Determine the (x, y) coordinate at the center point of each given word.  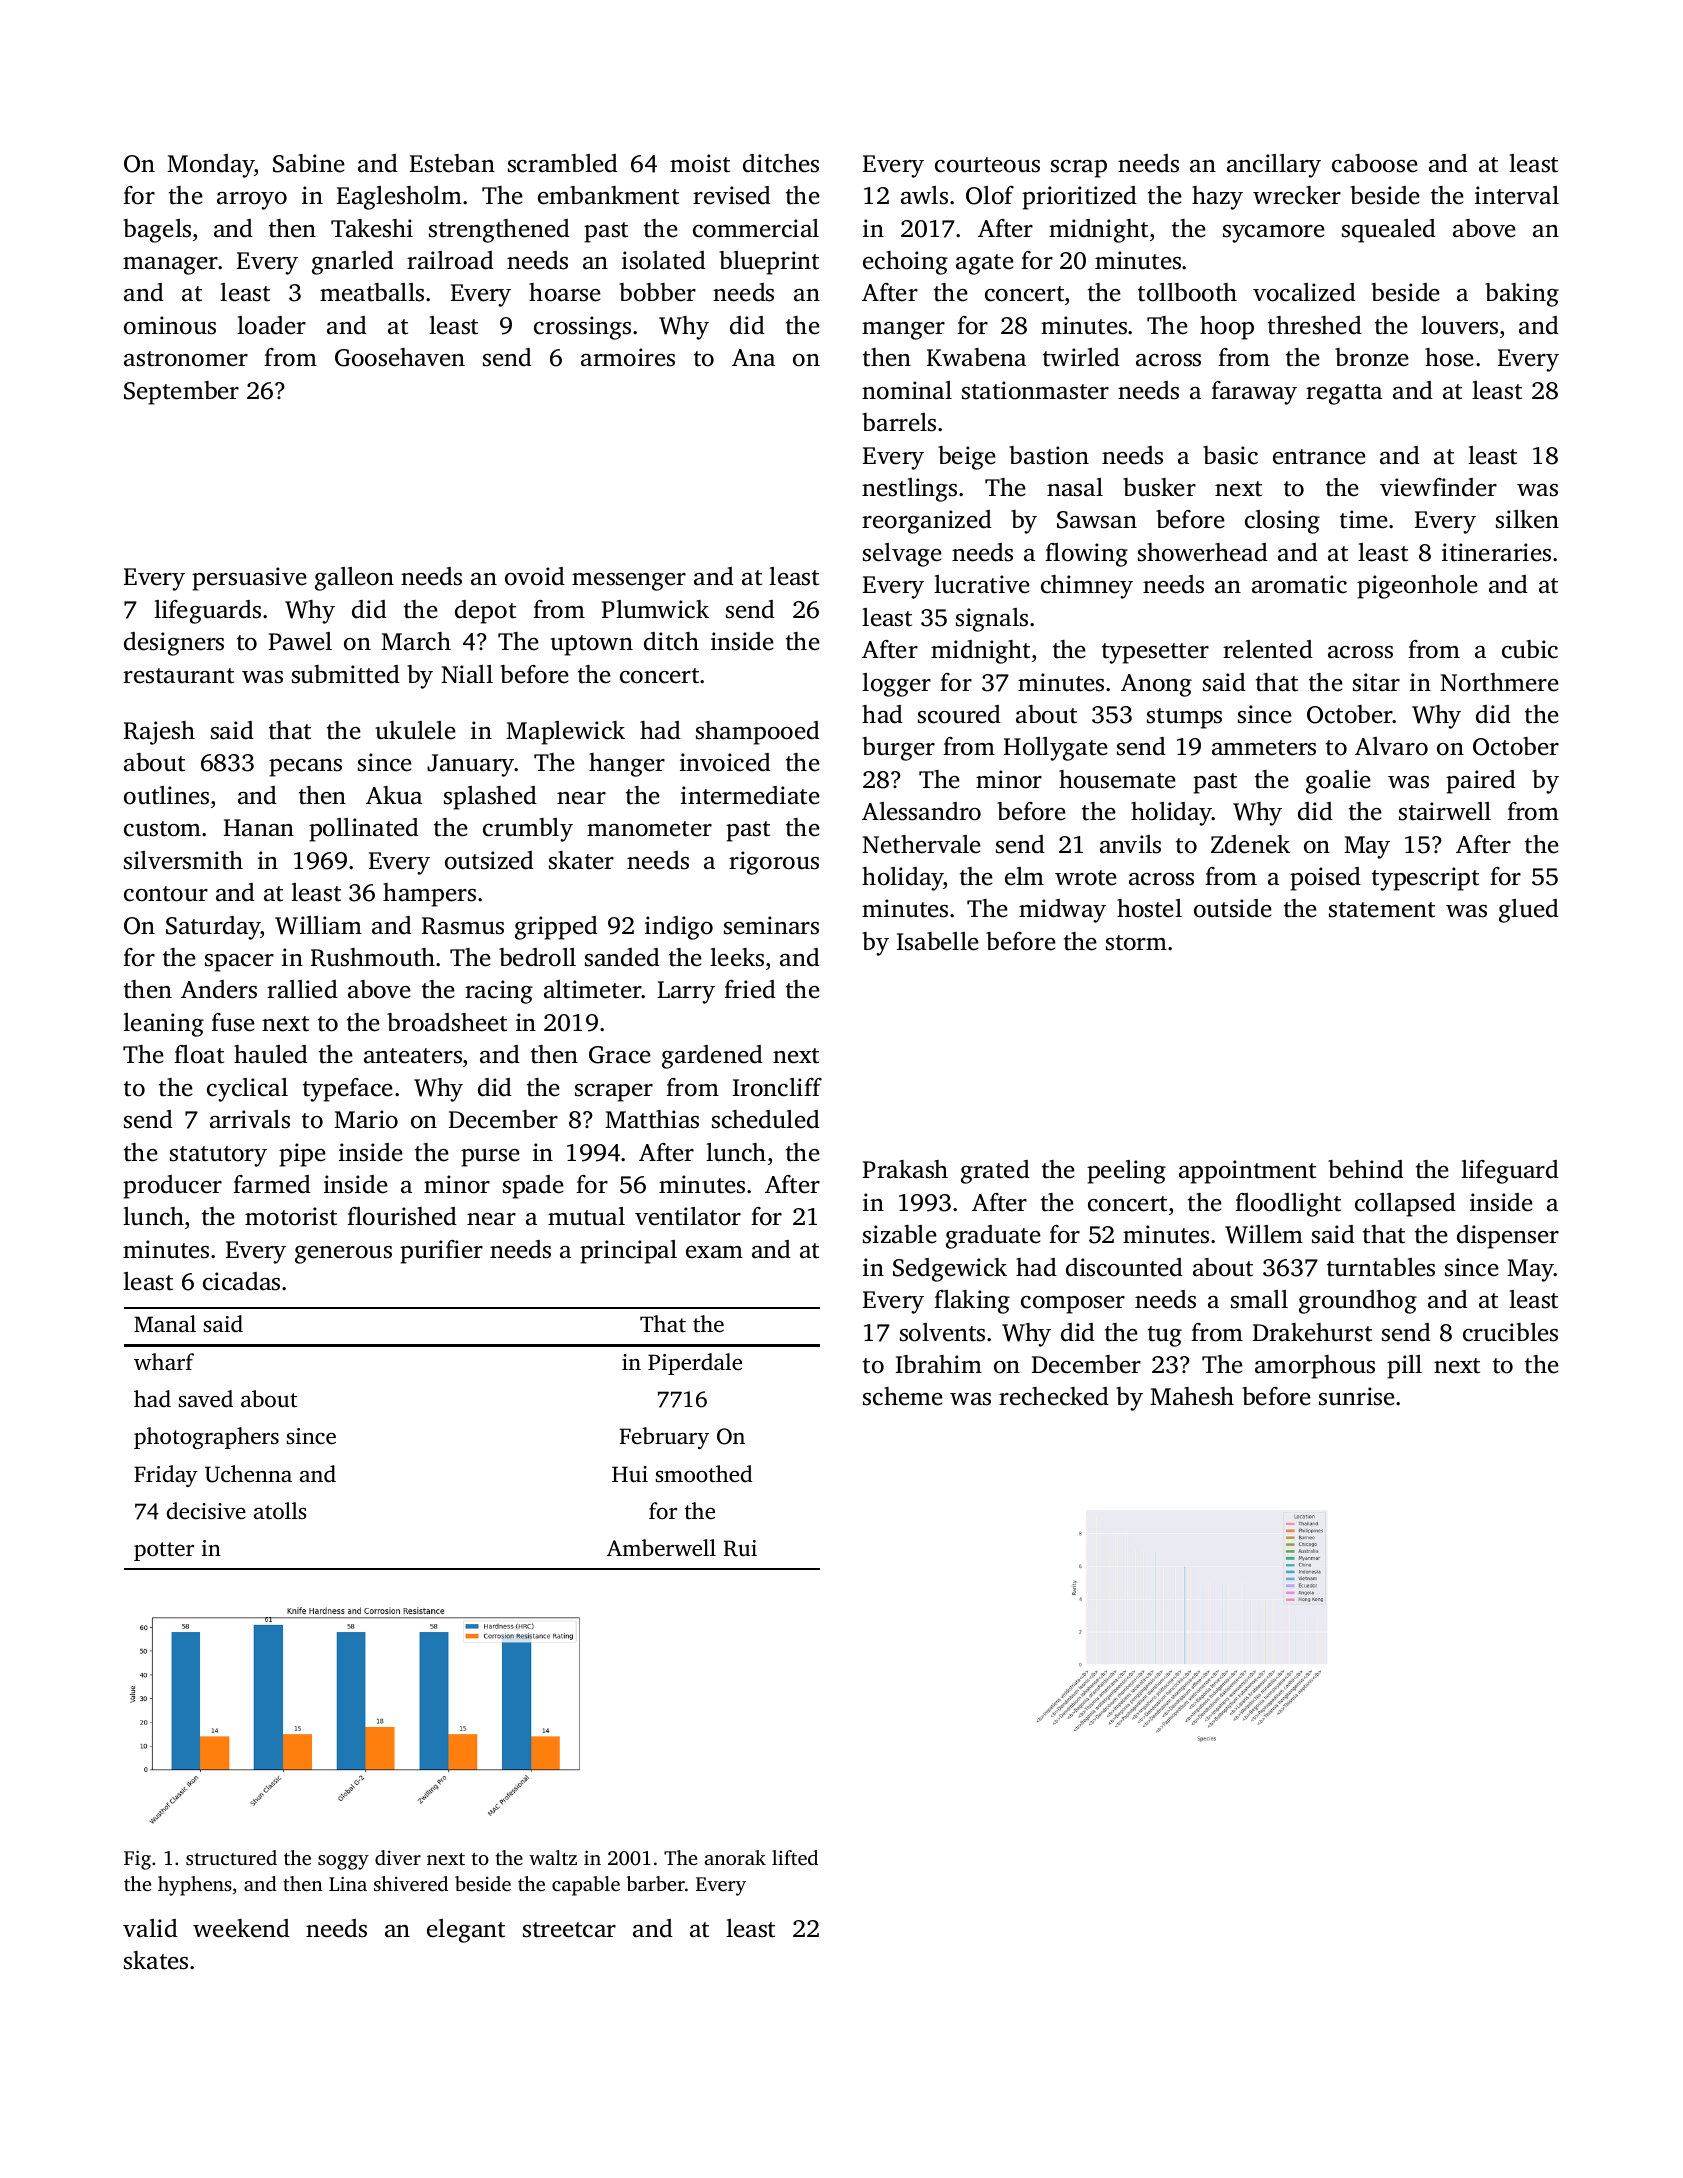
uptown (591, 645)
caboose (1375, 163)
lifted (795, 1857)
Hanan (259, 828)
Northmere (1499, 682)
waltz (553, 1857)
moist (700, 163)
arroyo (252, 201)
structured (231, 1857)
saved (206, 1399)
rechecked (1054, 1396)
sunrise (1357, 1396)
